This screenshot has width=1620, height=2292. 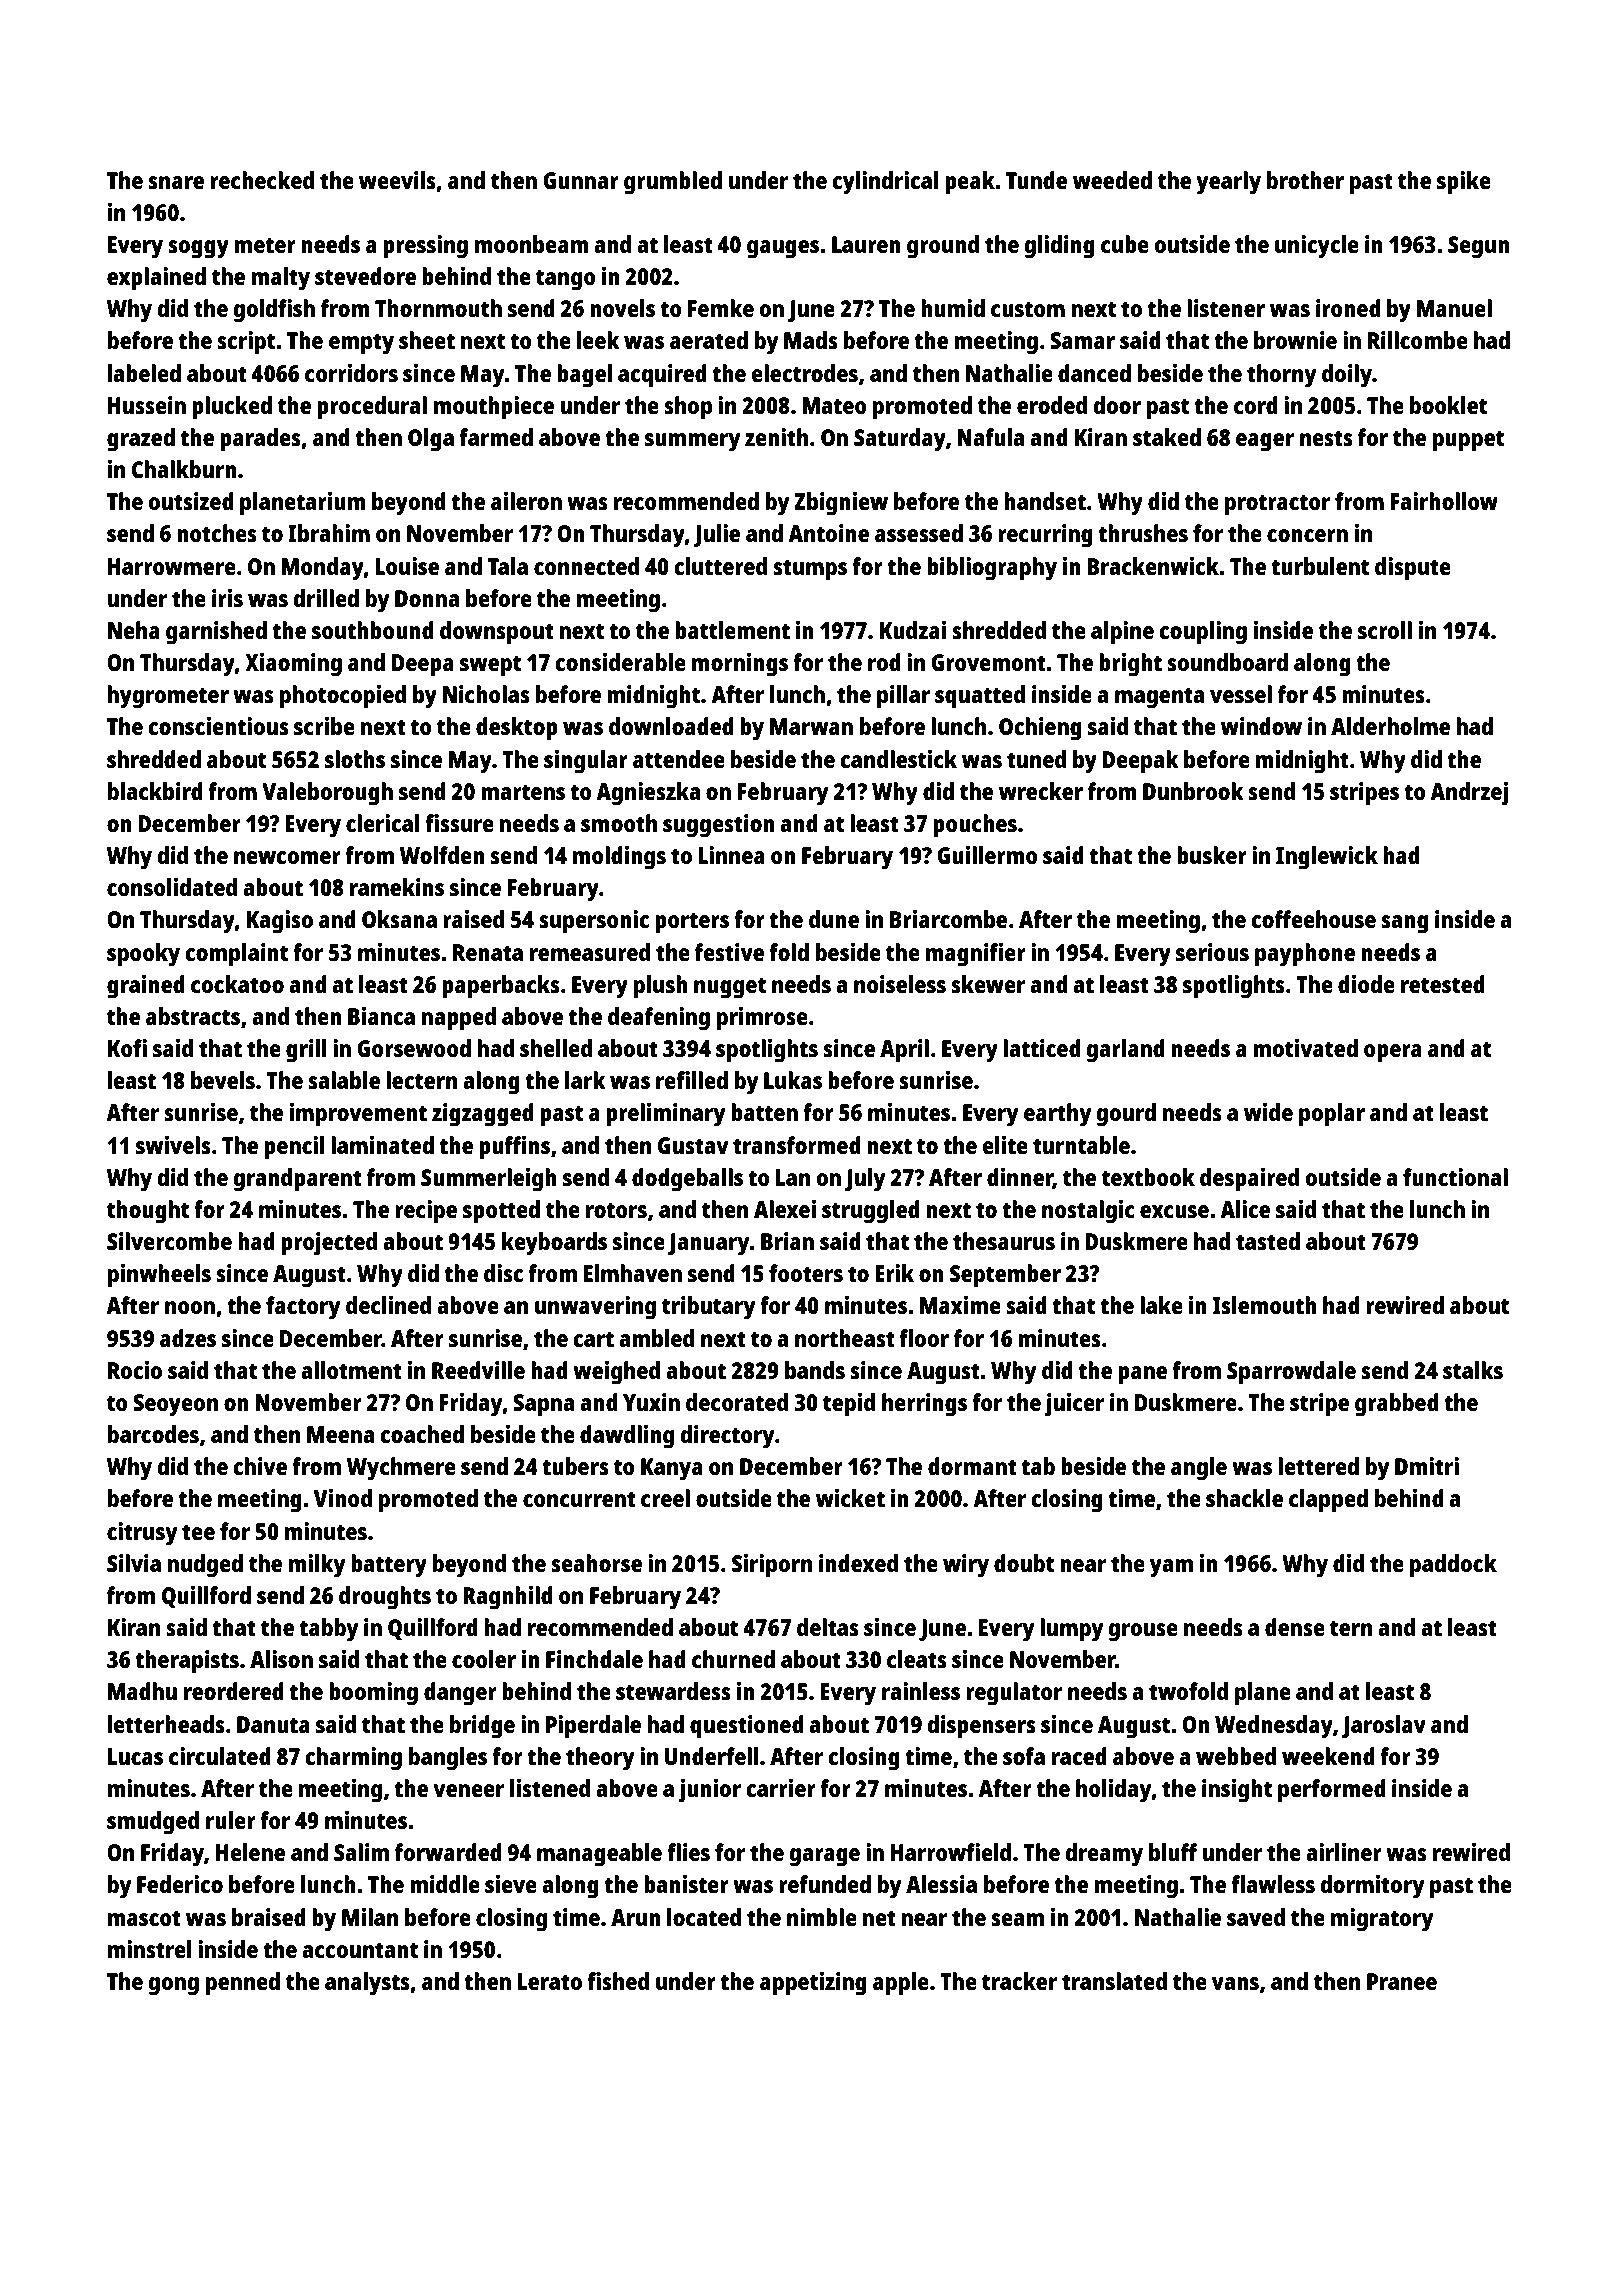 I want to click on Harrowmere, so click(x=172, y=566).
